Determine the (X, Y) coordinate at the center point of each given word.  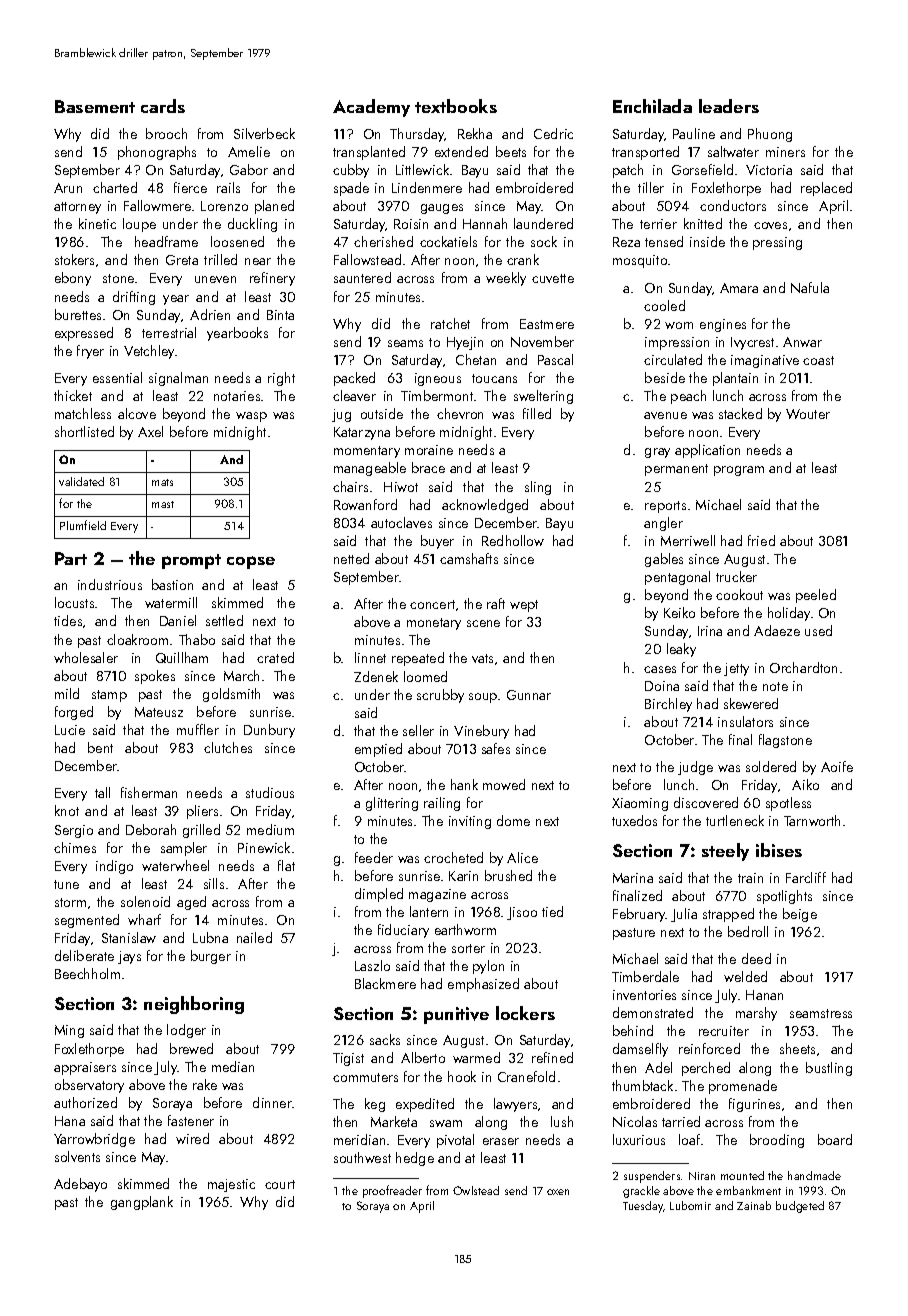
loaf (689, 1139)
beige (800, 915)
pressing (777, 243)
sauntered (362, 277)
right (281, 379)
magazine (437, 895)
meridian (359, 1139)
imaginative (765, 361)
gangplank (142, 1203)
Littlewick (422, 169)
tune (66, 884)
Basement (95, 106)
